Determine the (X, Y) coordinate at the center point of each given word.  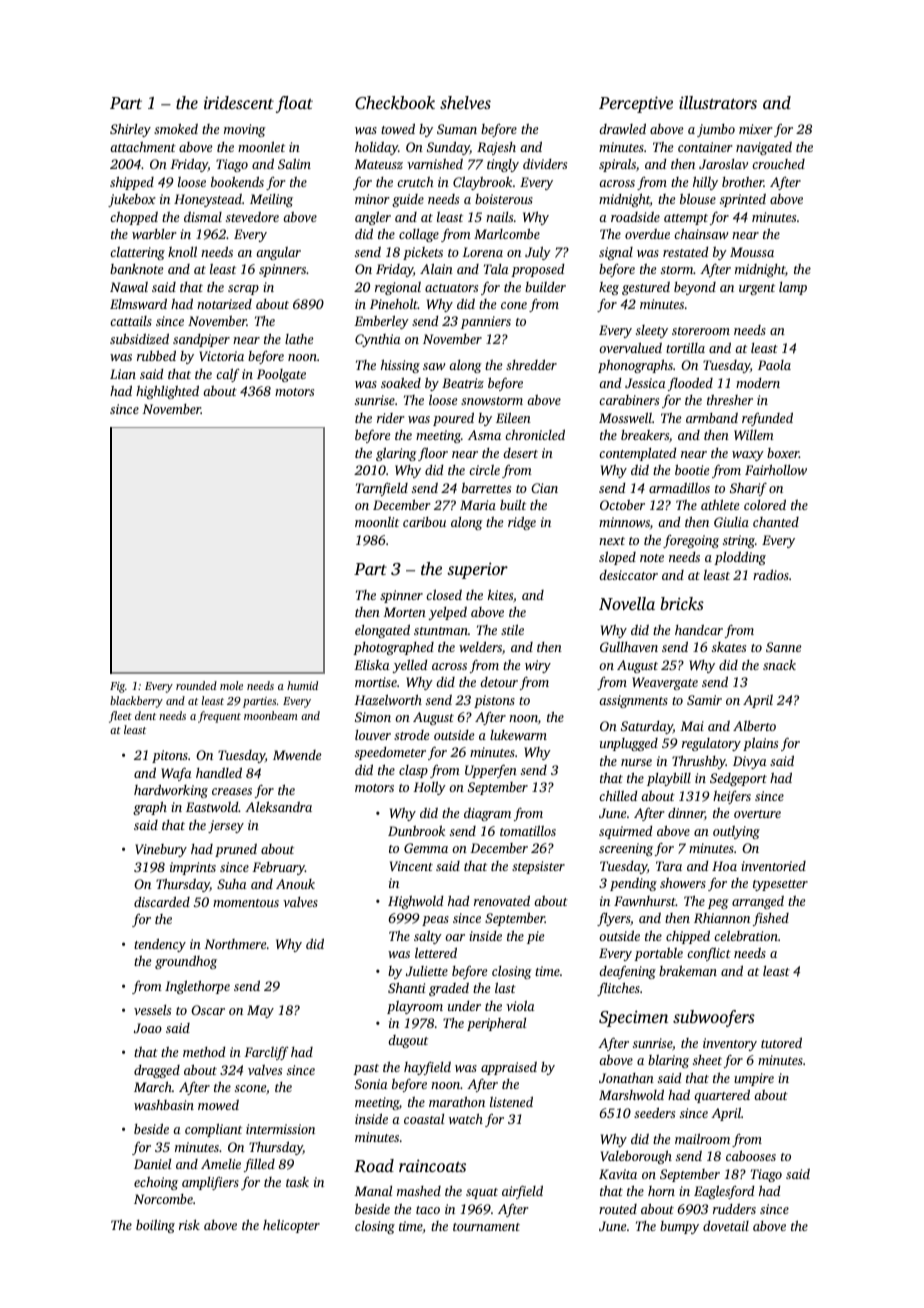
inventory (730, 1044)
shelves (465, 102)
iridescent (239, 102)
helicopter (291, 1226)
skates (729, 647)
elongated (382, 631)
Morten (404, 612)
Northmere (235, 944)
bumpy (679, 1227)
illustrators (718, 102)
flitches (618, 989)
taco (428, 1210)
